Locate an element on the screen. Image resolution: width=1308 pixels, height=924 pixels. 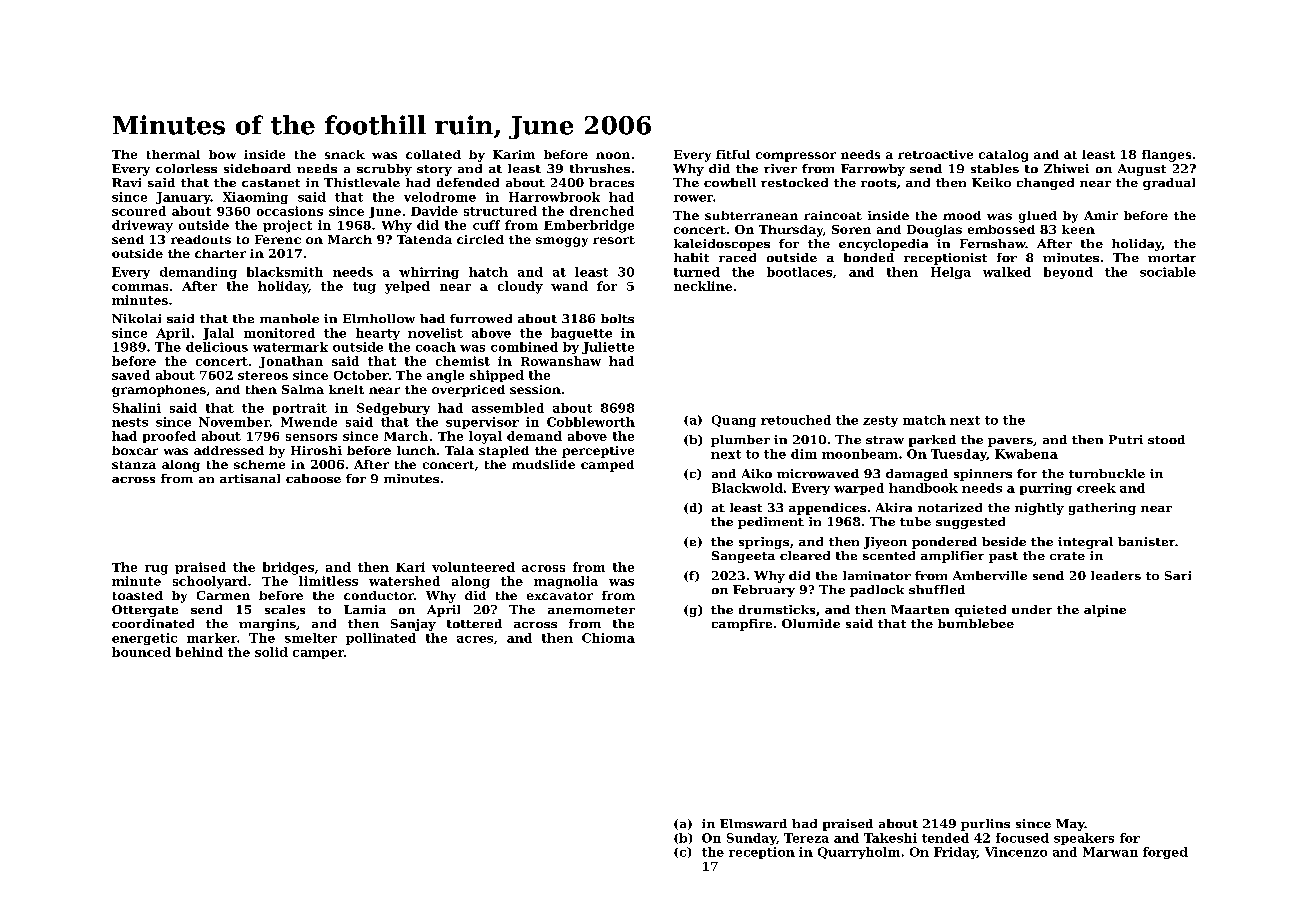
sociable is located at coordinates (1168, 272).
